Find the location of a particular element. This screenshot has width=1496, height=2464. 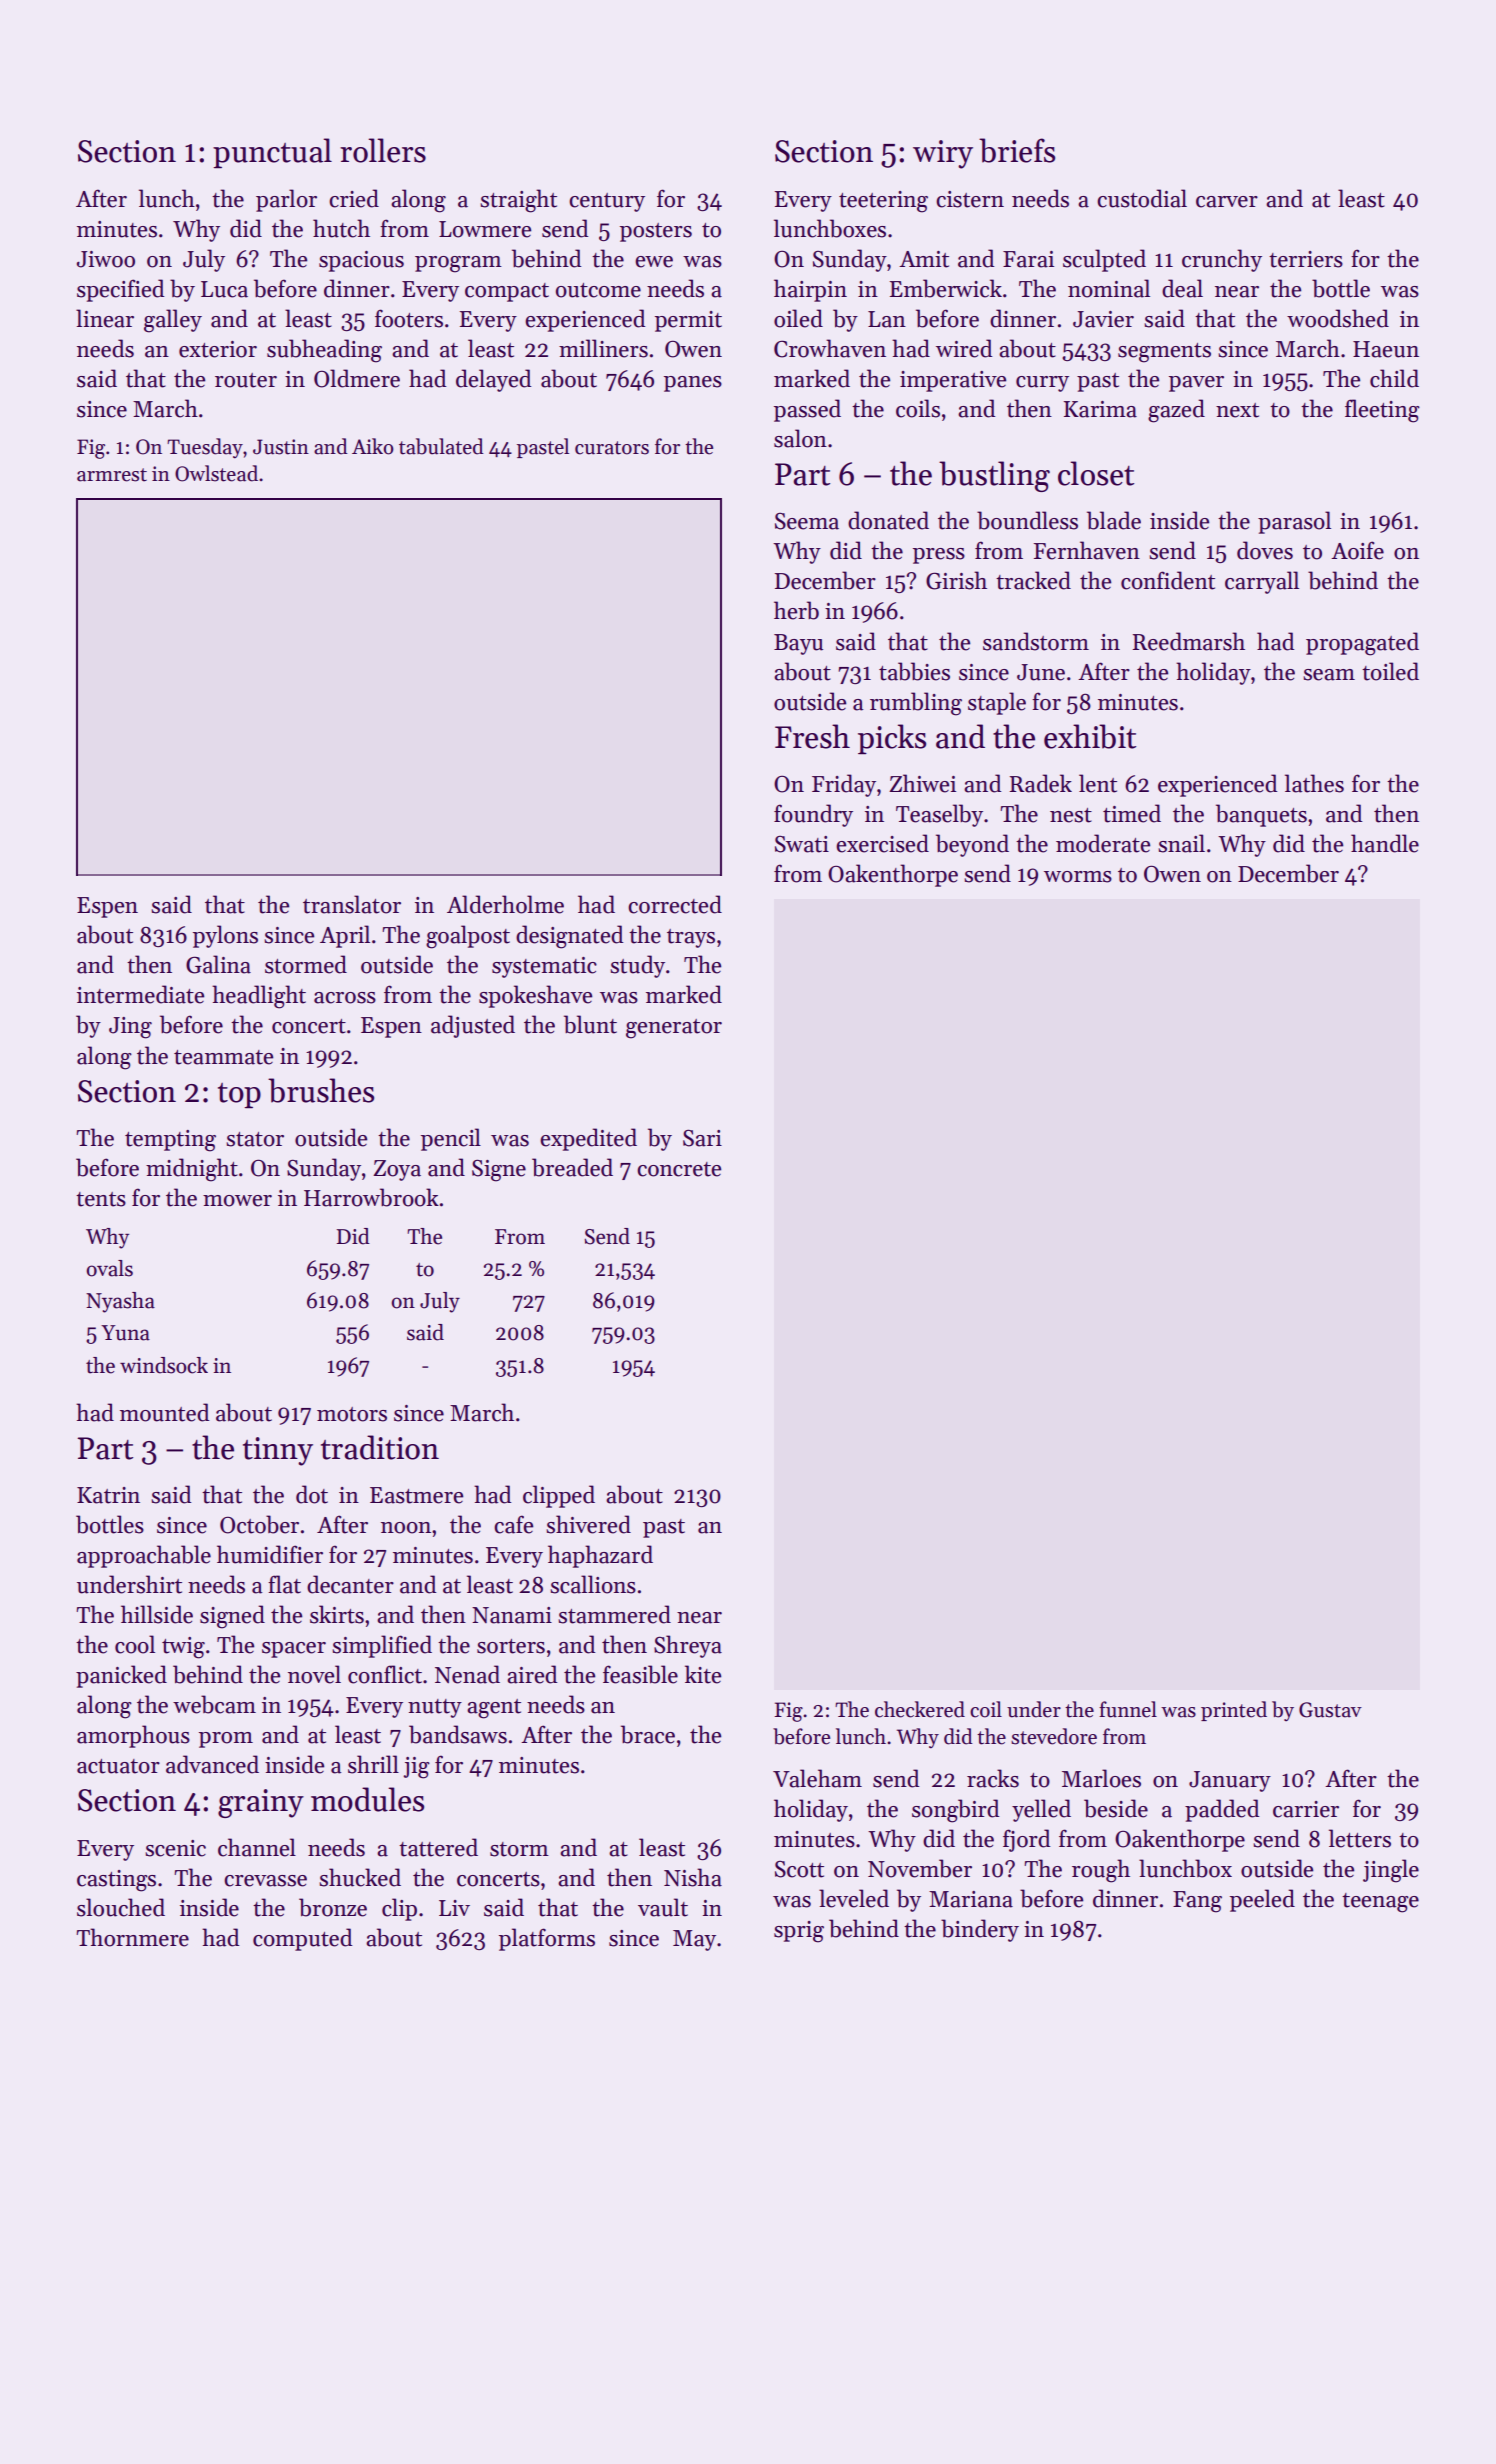

router is located at coordinates (246, 380).
